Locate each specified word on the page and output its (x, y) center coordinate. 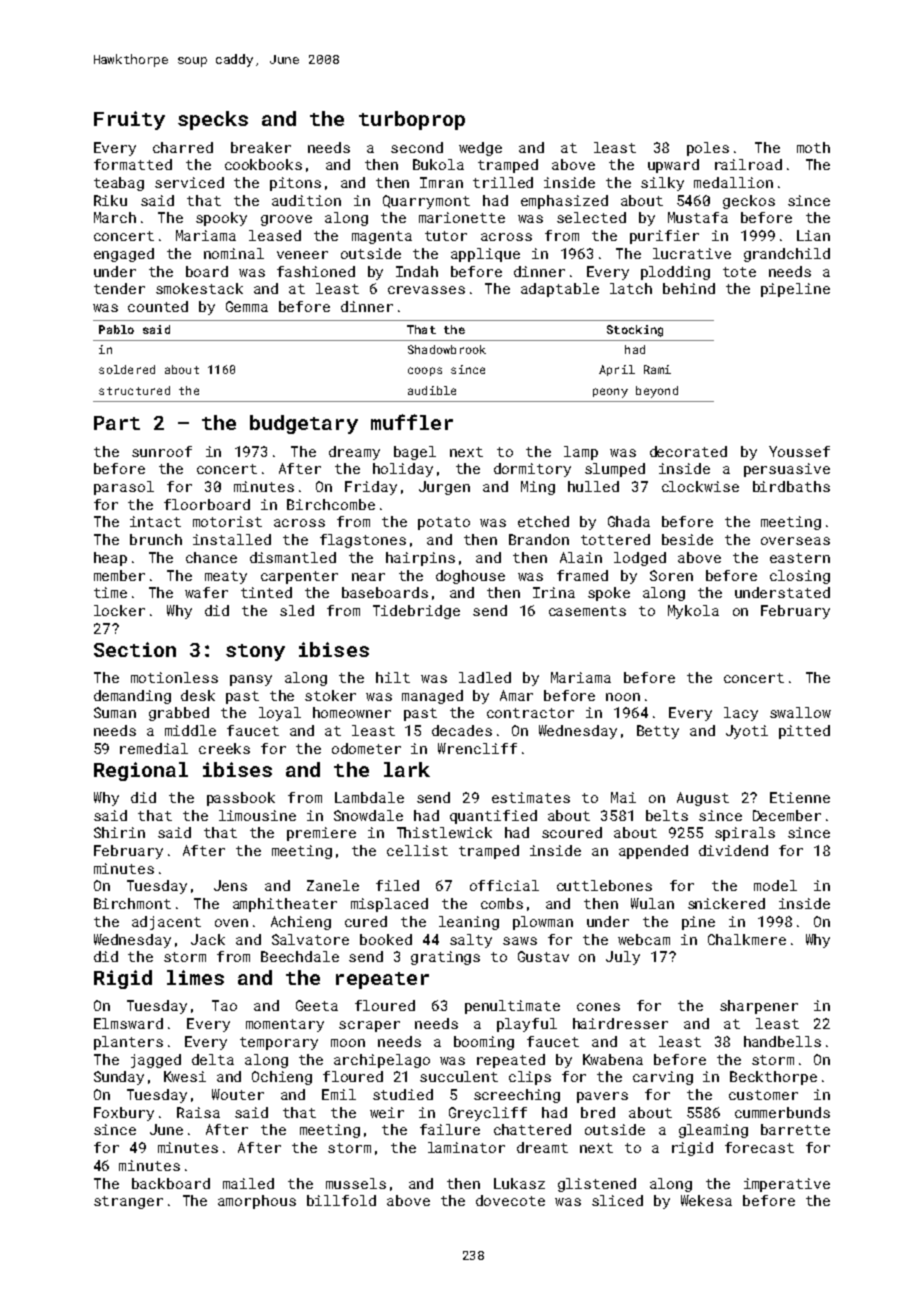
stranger (128, 1202)
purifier (664, 237)
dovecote (510, 1200)
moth (813, 147)
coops (425, 371)
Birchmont (132, 903)
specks (213, 120)
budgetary (304, 424)
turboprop (412, 120)
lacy (741, 714)
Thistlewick (444, 832)
